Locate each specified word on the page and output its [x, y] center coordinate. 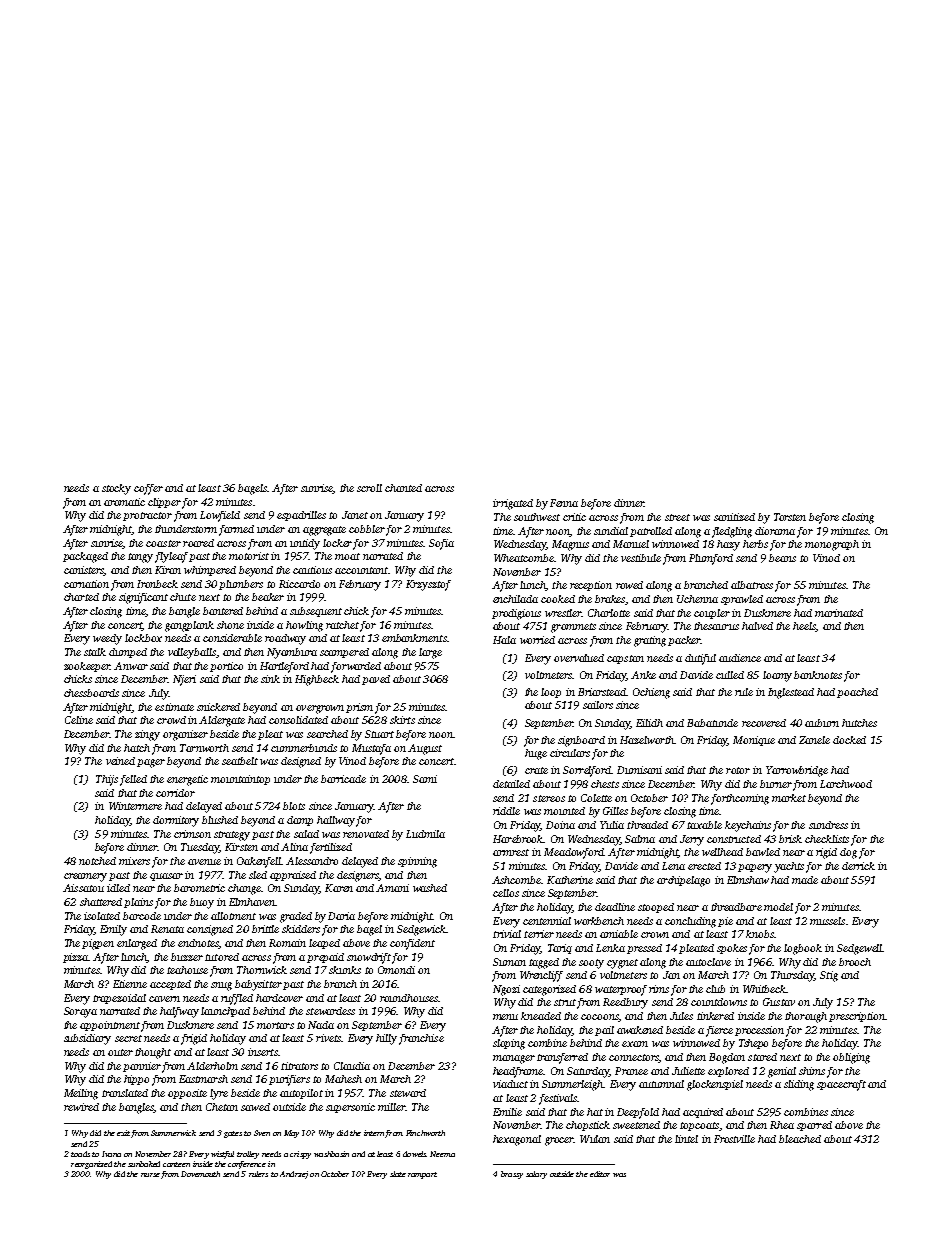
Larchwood [846, 784]
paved [376, 680]
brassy [512, 1175]
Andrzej [294, 1175]
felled [133, 780]
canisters [84, 571]
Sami [425, 779]
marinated [839, 613]
